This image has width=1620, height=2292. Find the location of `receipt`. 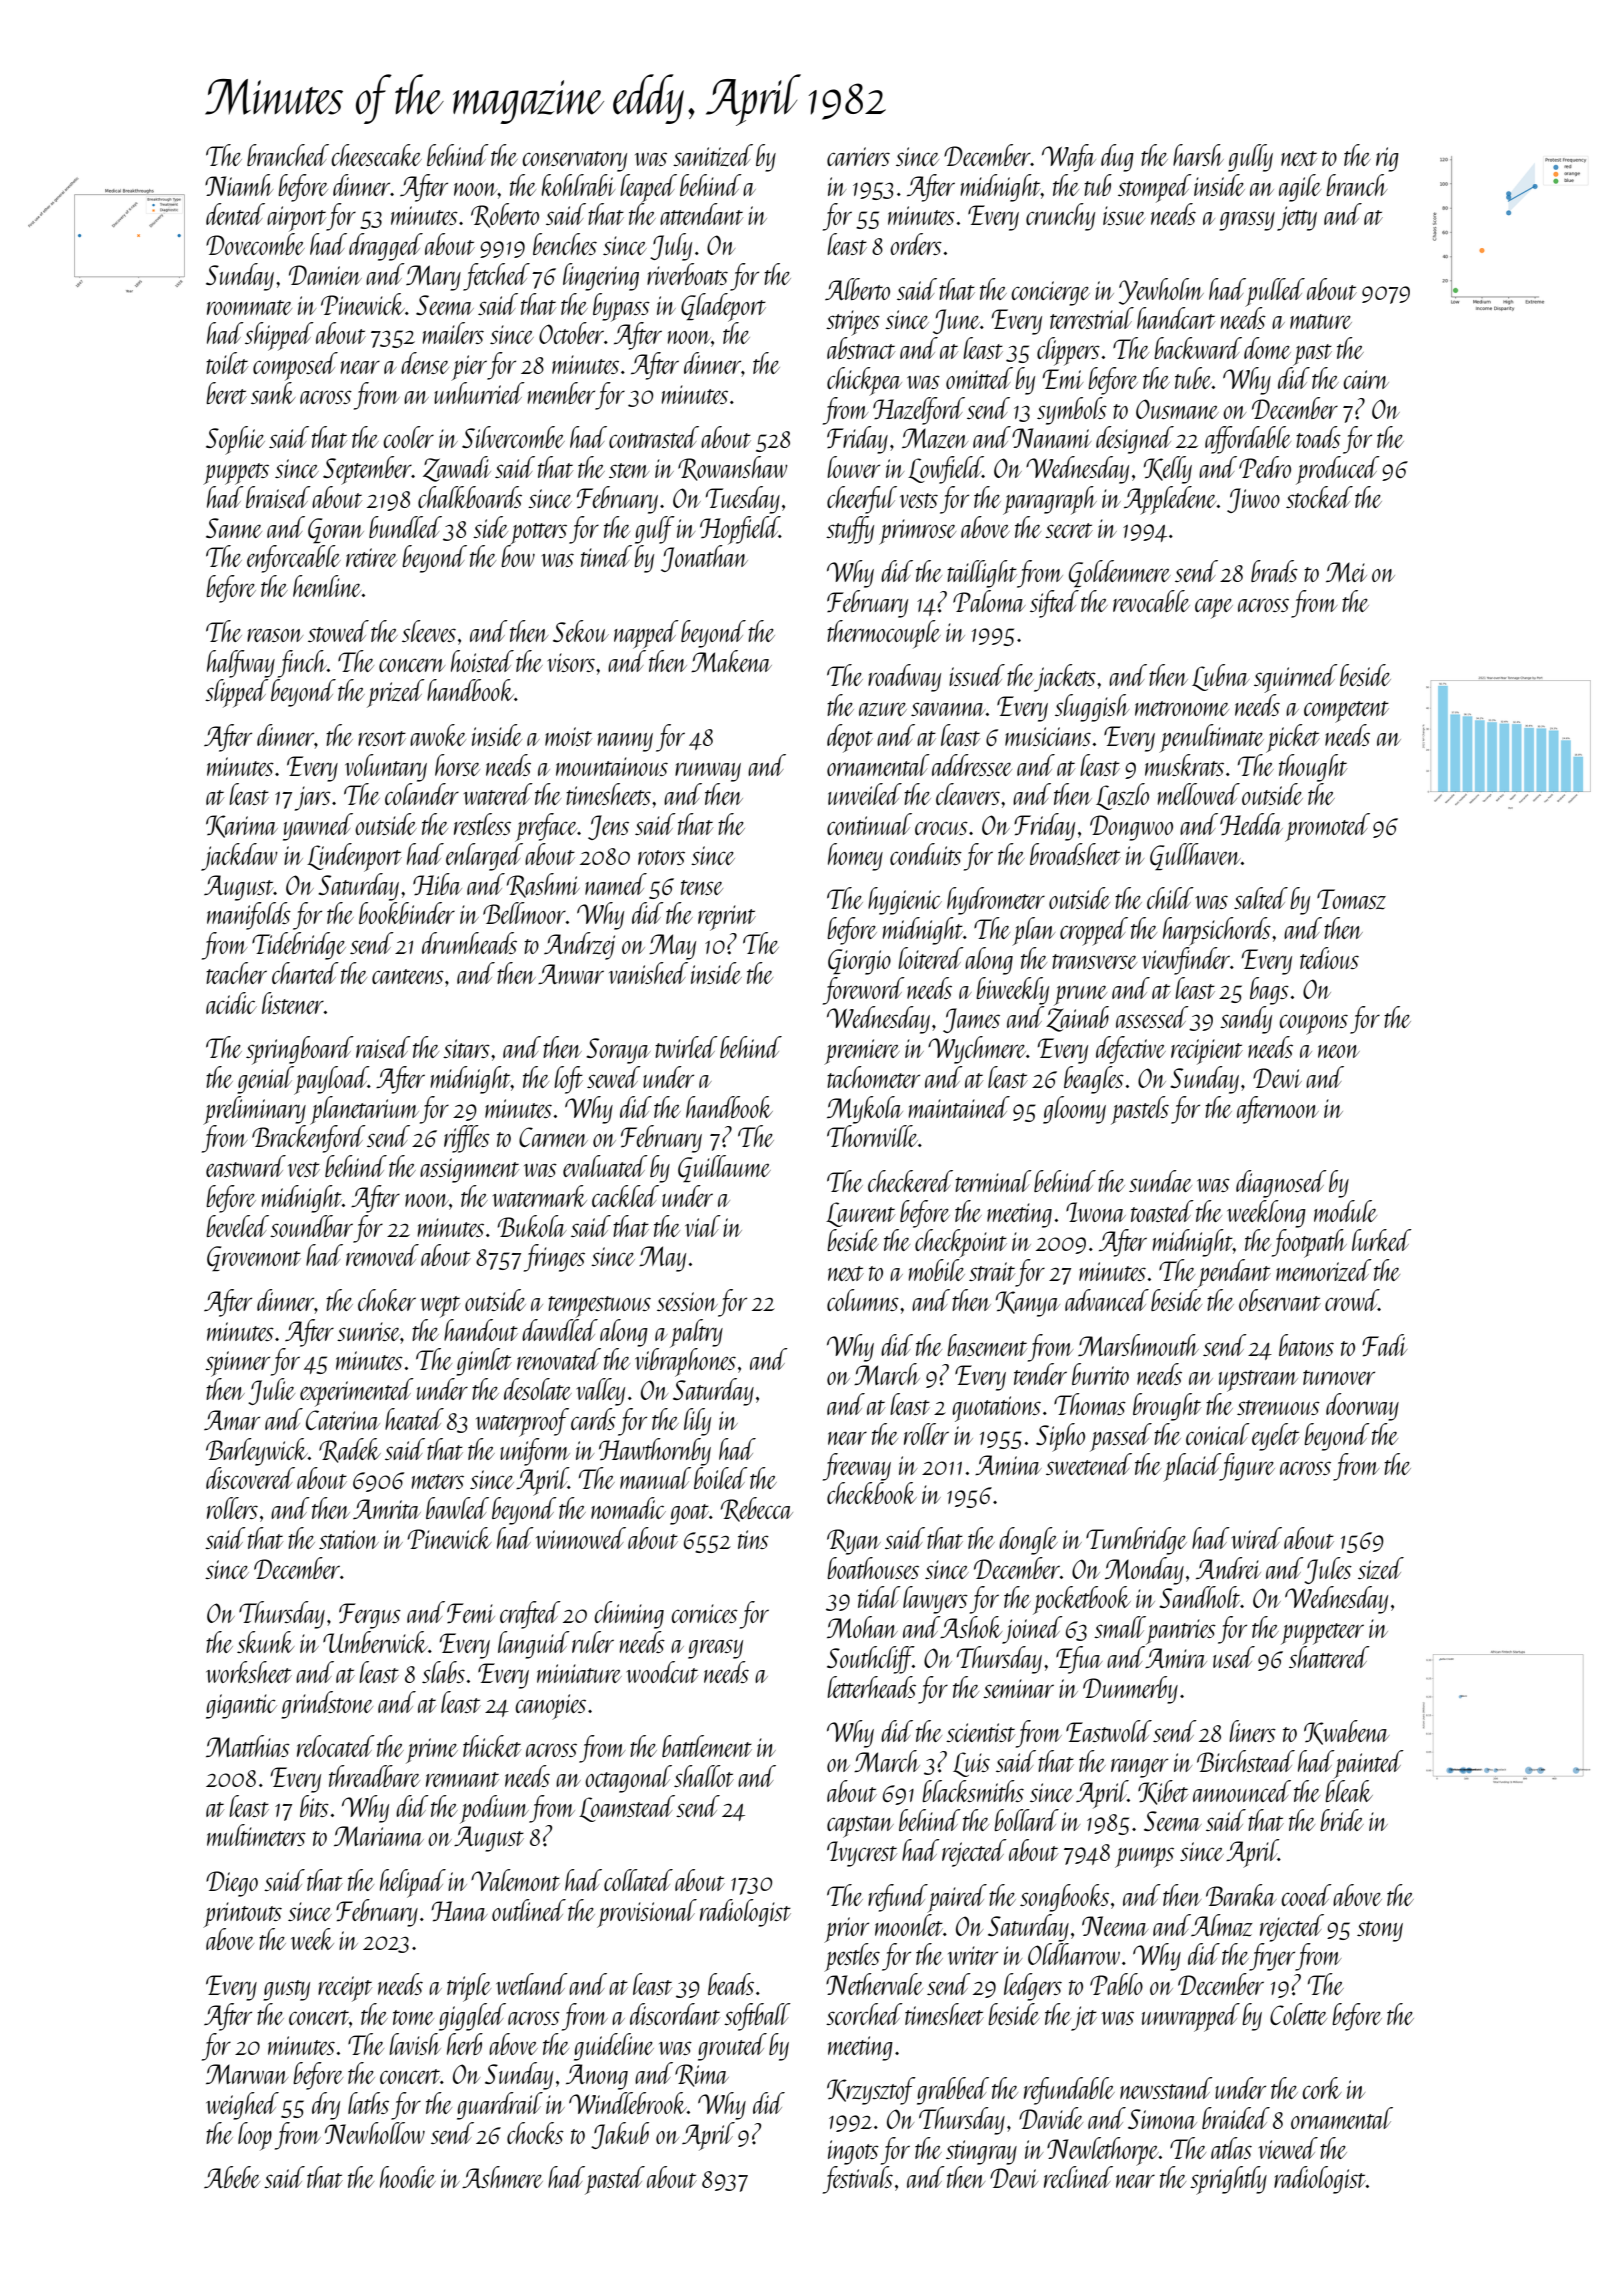

receipt is located at coordinates (345, 1989).
